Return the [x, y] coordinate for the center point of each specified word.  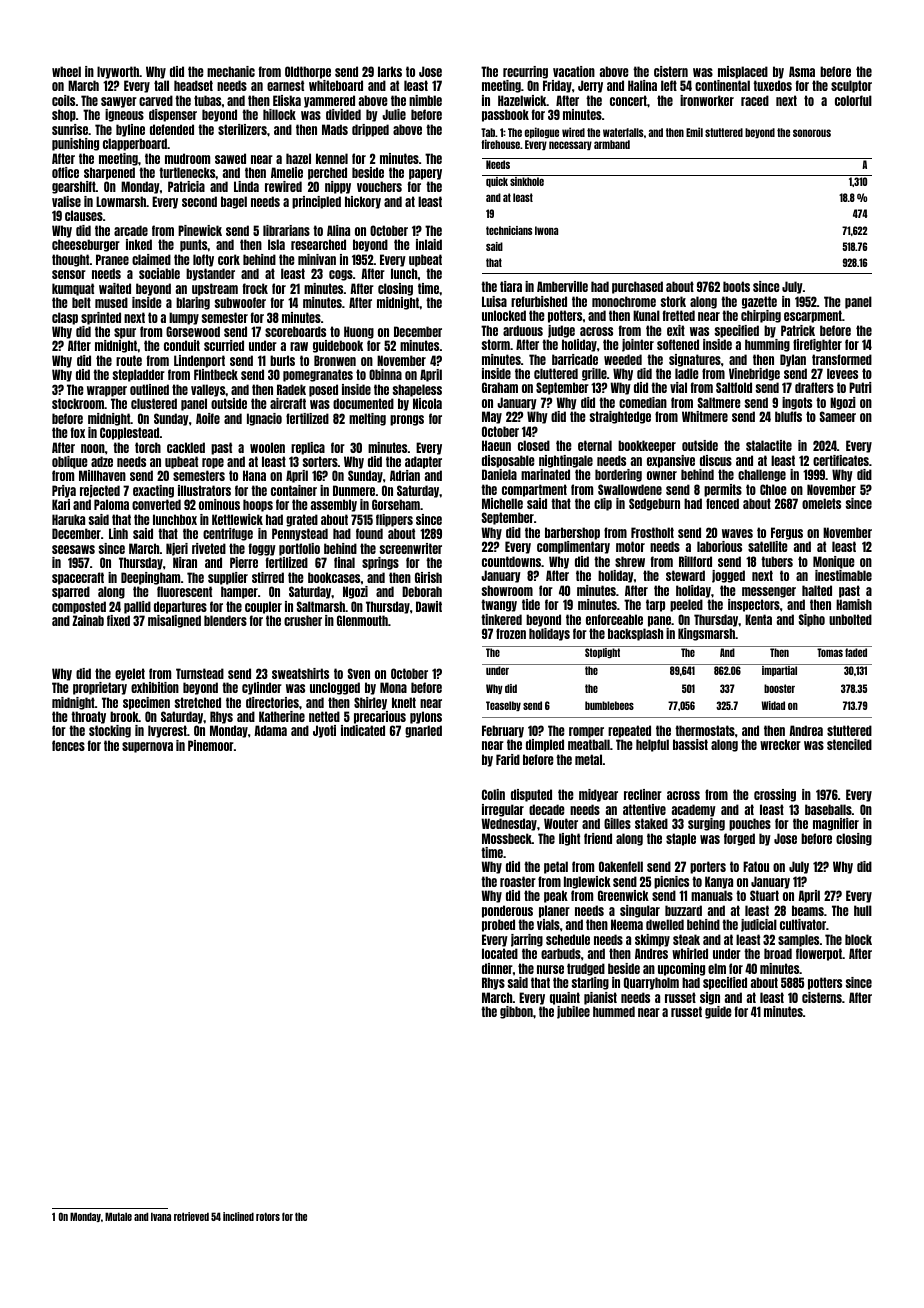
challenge [762, 475]
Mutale [118, 1216]
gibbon [516, 1012]
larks [390, 71]
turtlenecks [187, 172]
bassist [690, 744]
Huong [359, 332]
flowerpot [819, 954]
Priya [64, 491]
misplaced [743, 72]
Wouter [561, 823]
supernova [147, 747]
